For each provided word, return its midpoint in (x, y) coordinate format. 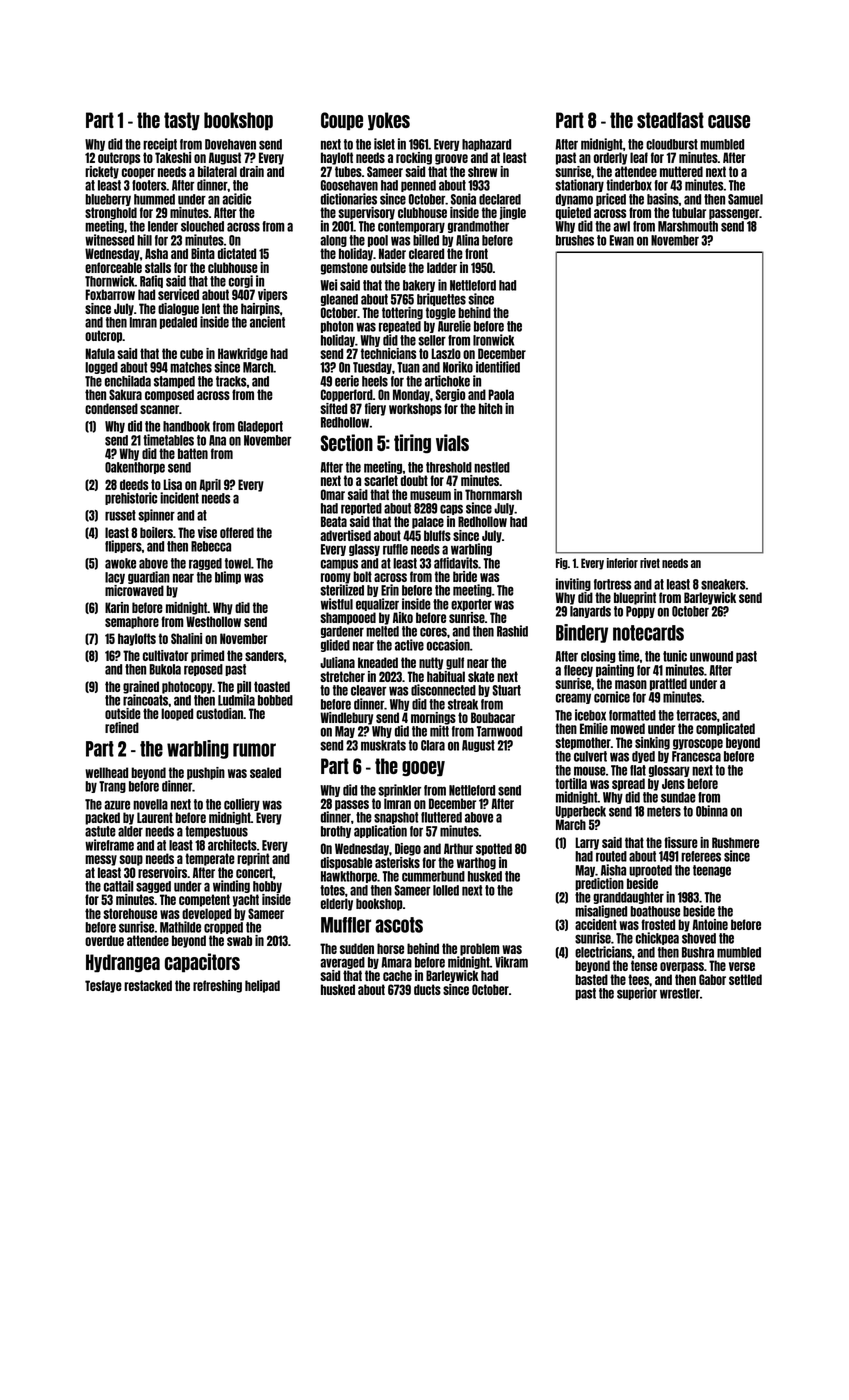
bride (465, 576)
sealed (265, 772)
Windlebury (346, 718)
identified (498, 367)
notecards (648, 633)
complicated (725, 729)
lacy (115, 578)
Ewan (621, 240)
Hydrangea (123, 963)
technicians (389, 353)
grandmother (478, 227)
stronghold (111, 213)
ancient (267, 322)
